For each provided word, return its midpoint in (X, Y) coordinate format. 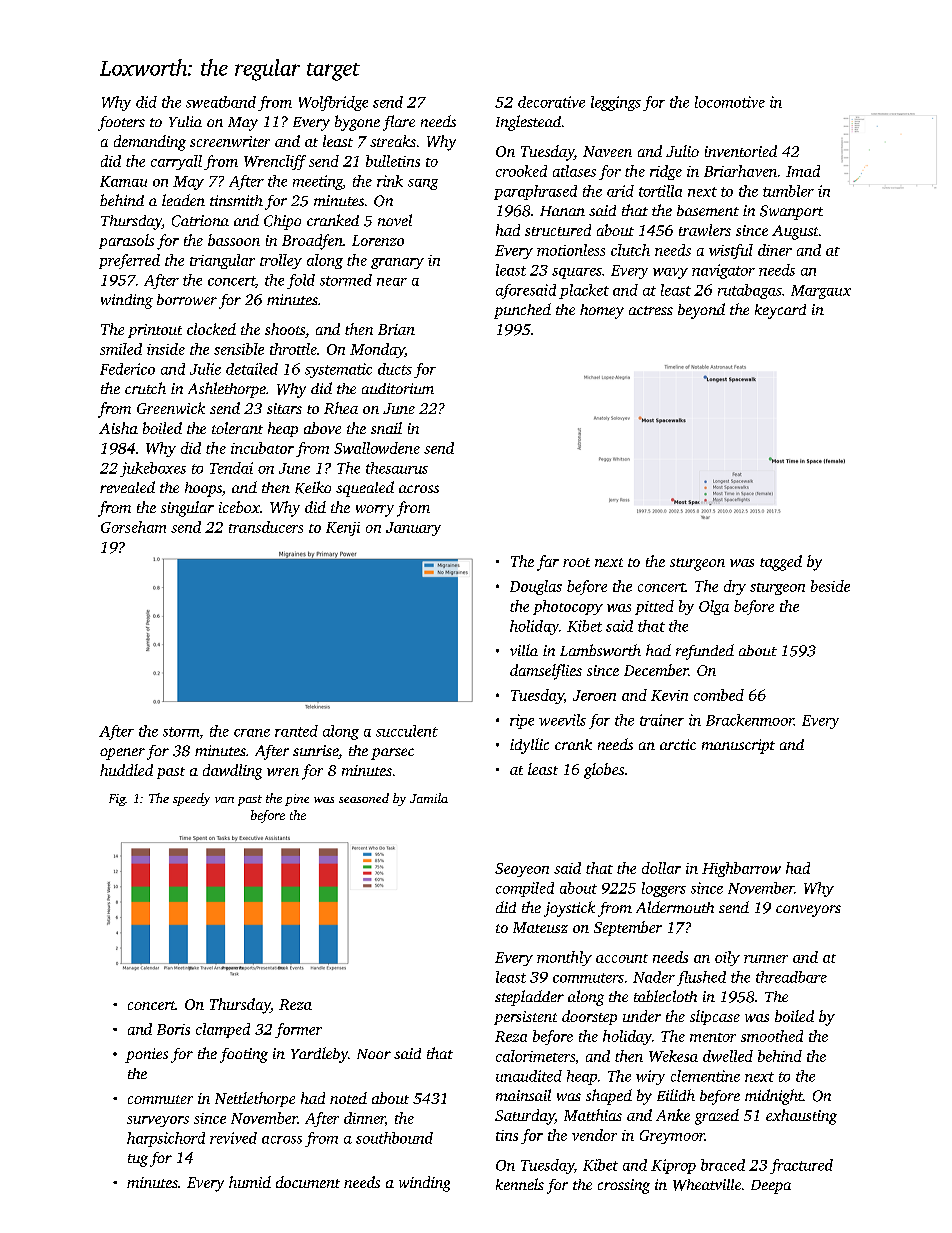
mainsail (523, 1095)
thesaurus (397, 468)
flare (399, 123)
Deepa (771, 1187)
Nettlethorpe (255, 1099)
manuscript (738, 746)
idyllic (529, 746)
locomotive (730, 102)
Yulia (185, 121)
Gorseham (133, 527)
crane (252, 733)
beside (830, 586)
